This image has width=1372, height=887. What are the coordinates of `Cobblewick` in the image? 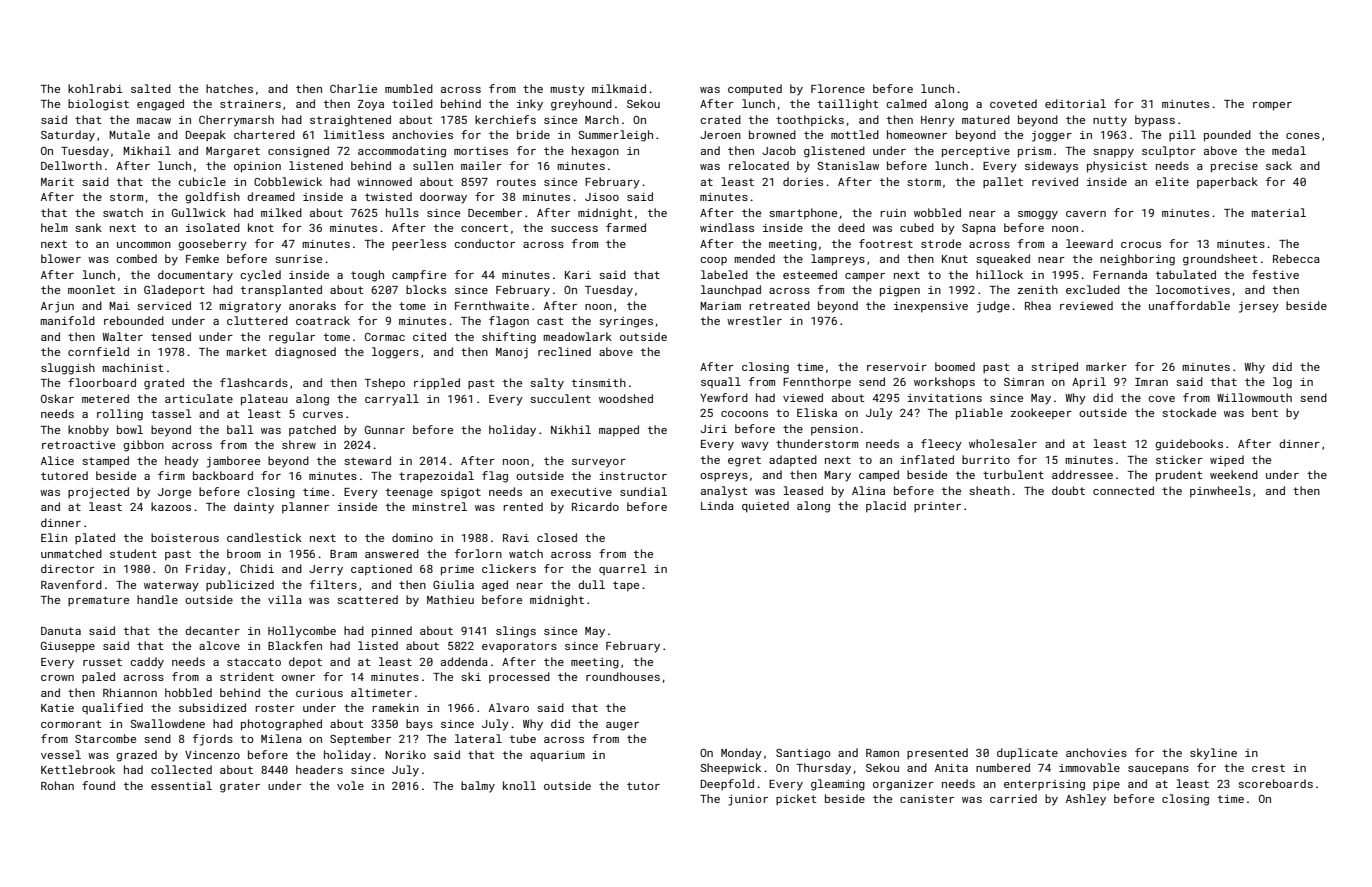 It's located at (288, 181).
